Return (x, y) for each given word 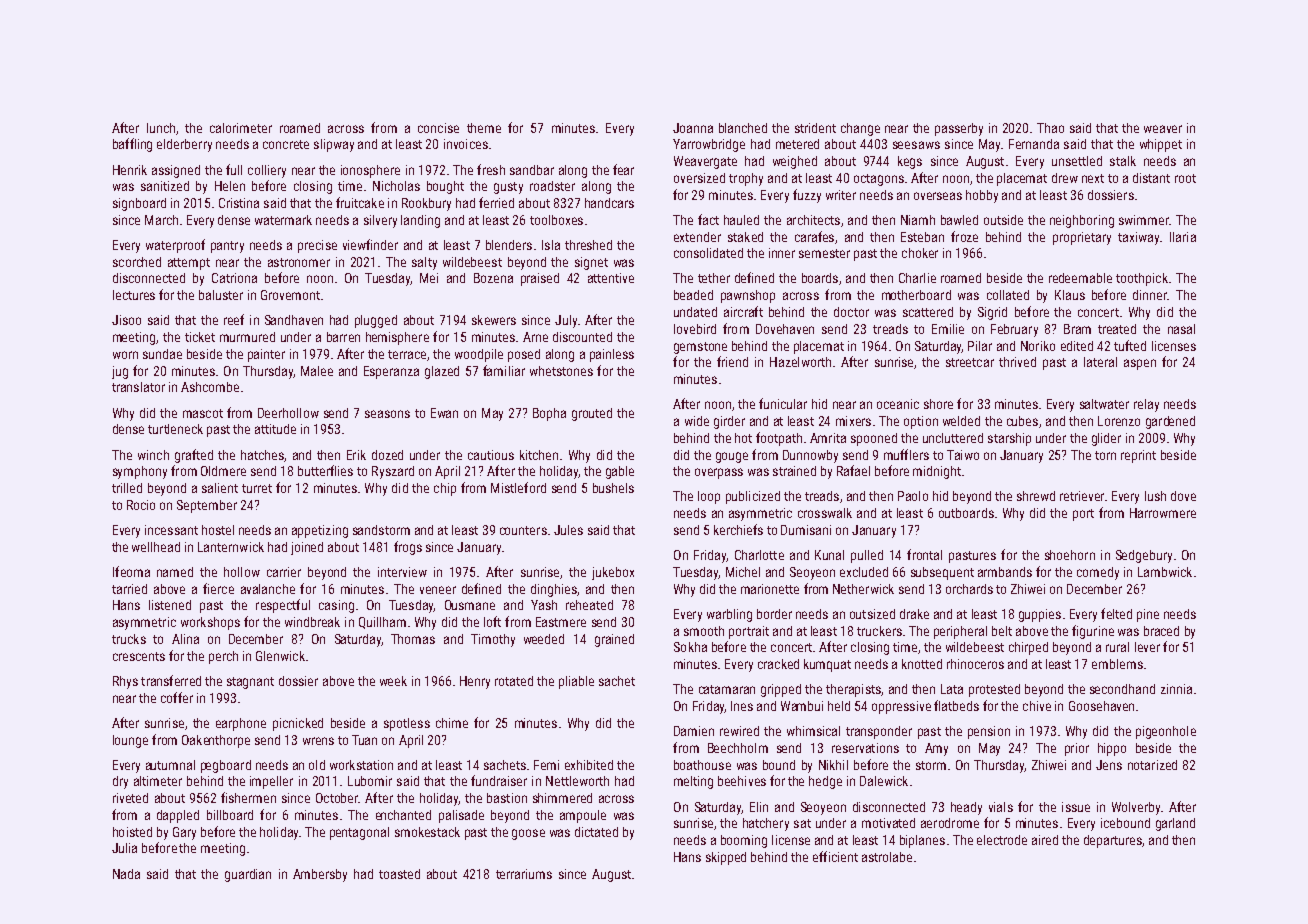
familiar (504, 370)
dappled (178, 816)
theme (484, 128)
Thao (1050, 128)
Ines (742, 706)
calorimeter (241, 128)
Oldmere (223, 471)
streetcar (970, 362)
